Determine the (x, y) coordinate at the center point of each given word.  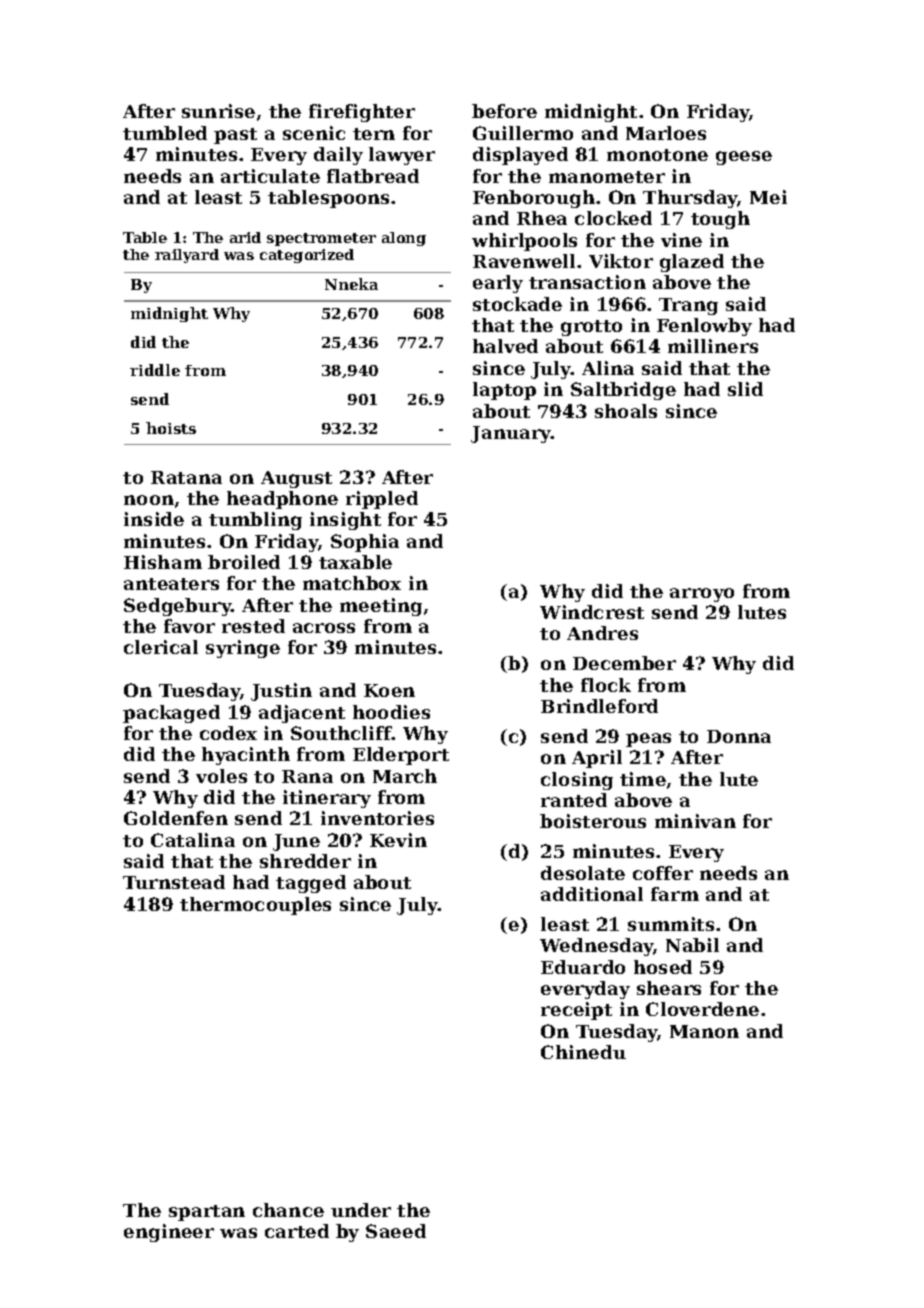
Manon (704, 1031)
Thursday (690, 199)
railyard (187, 256)
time (643, 779)
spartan (207, 1213)
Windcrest (592, 612)
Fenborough (534, 199)
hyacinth (246, 756)
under (361, 1210)
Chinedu (583, 1052)
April (597, 759)
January (511, 434)
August (296, 479)
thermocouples (255, 906)
